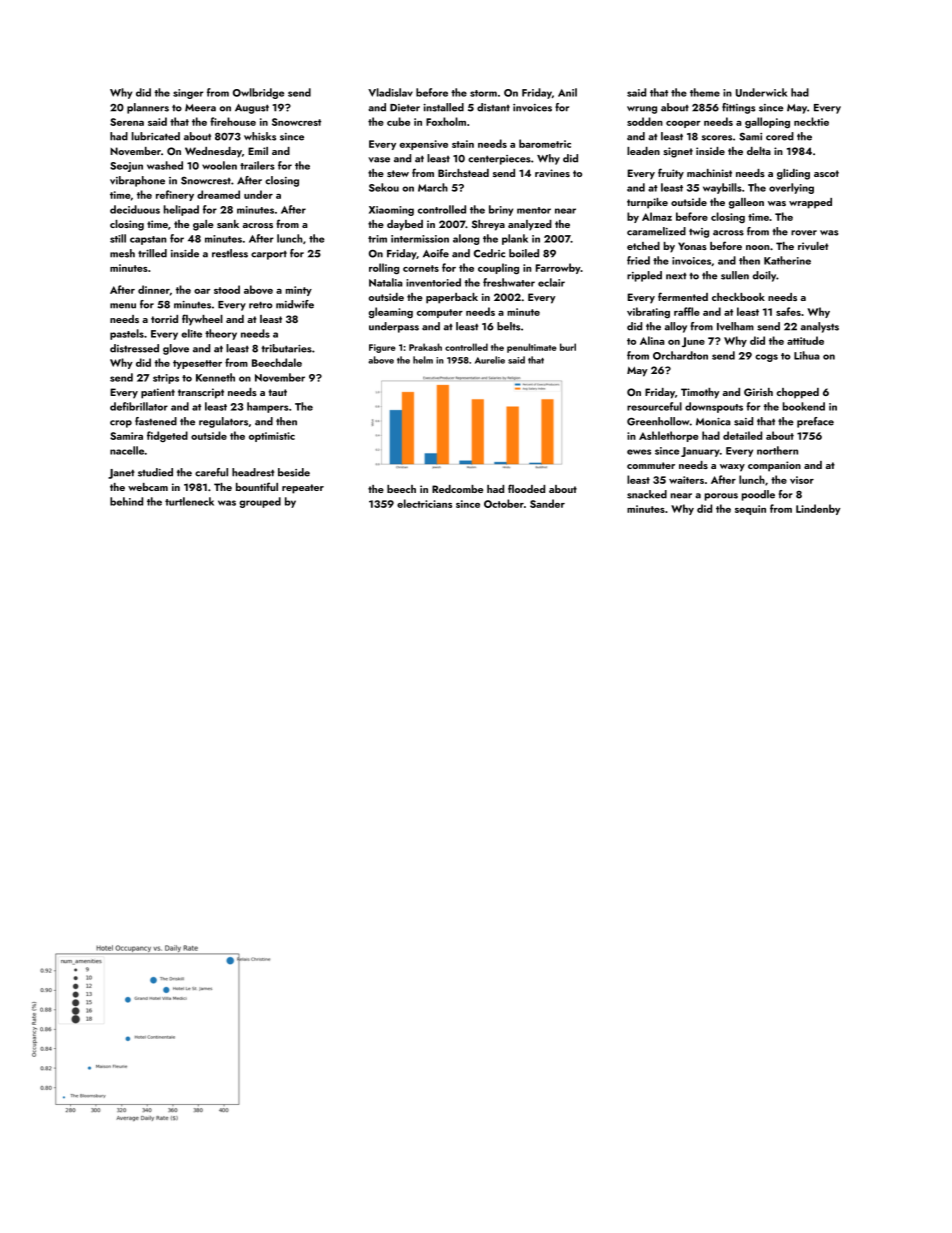 The image size is (952, 1233). What do you see at coordinates (738, 297) in the screenshot?
I see `checkbook` at bounding box center [738, 297].
